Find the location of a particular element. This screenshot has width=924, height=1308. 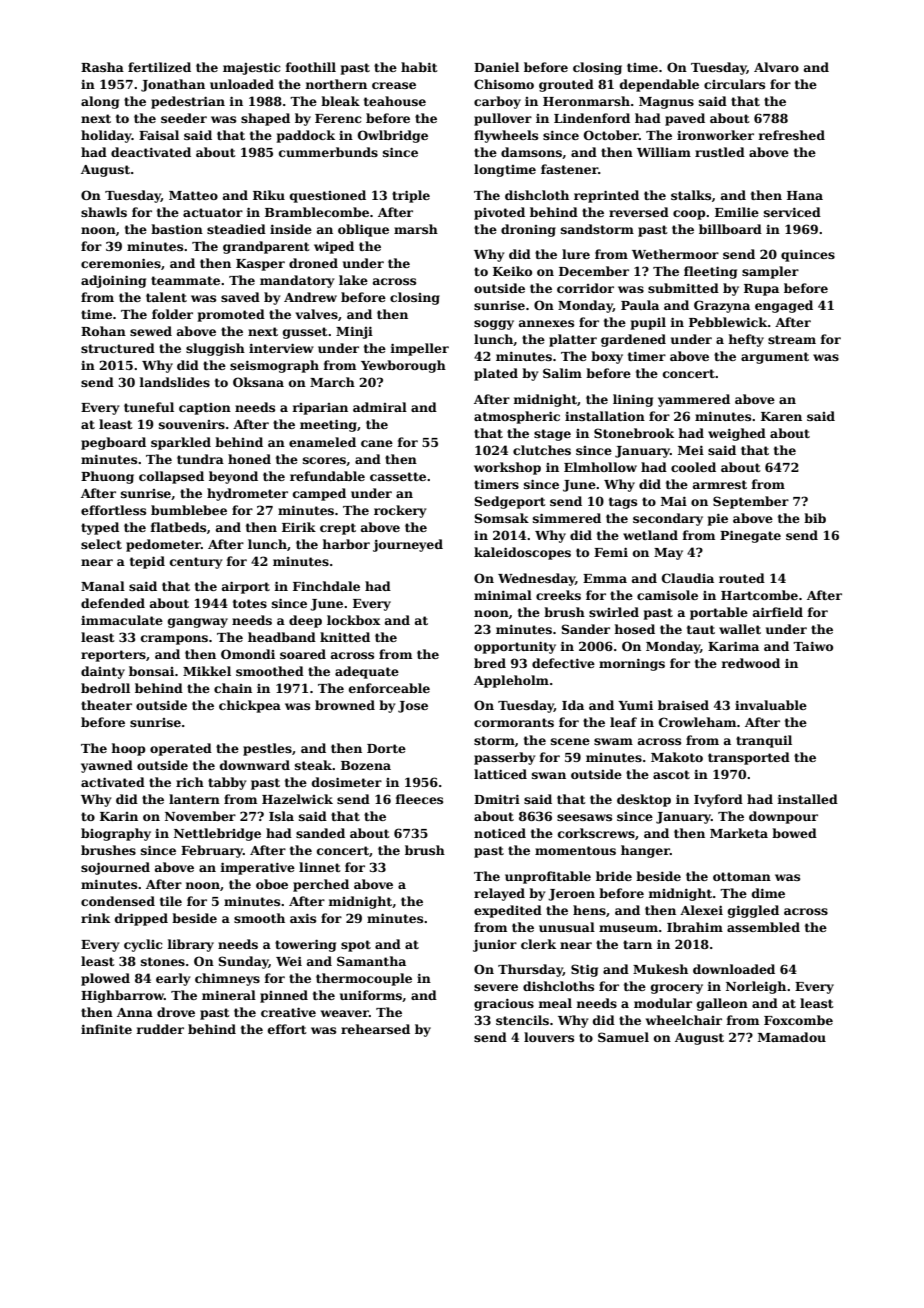

rudder is located at coordinates (160, 1029).
